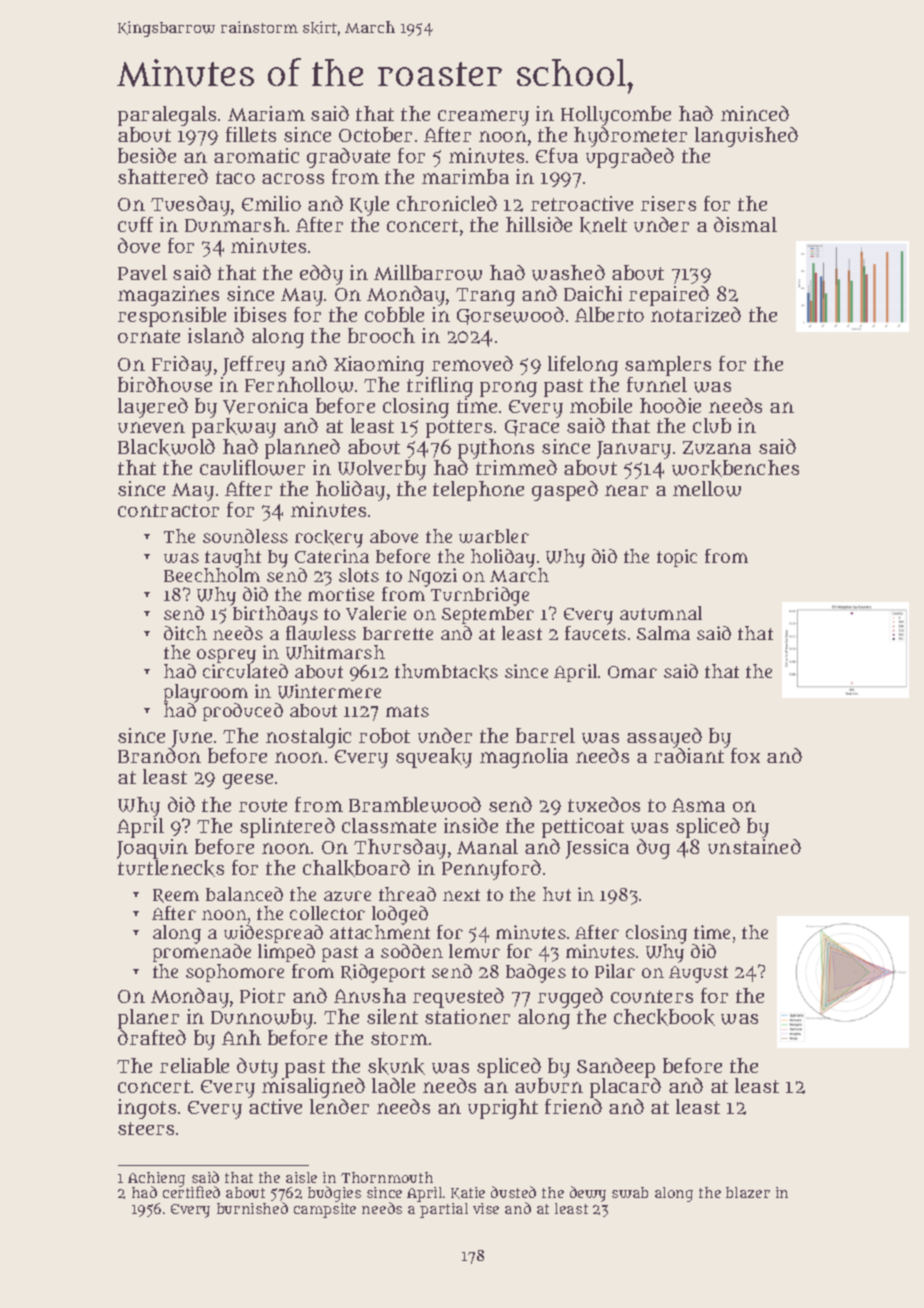 This page has width=924, height=1308. Describe the element at coordinates (483, 118) in the page. I see `creamery` at that location.
